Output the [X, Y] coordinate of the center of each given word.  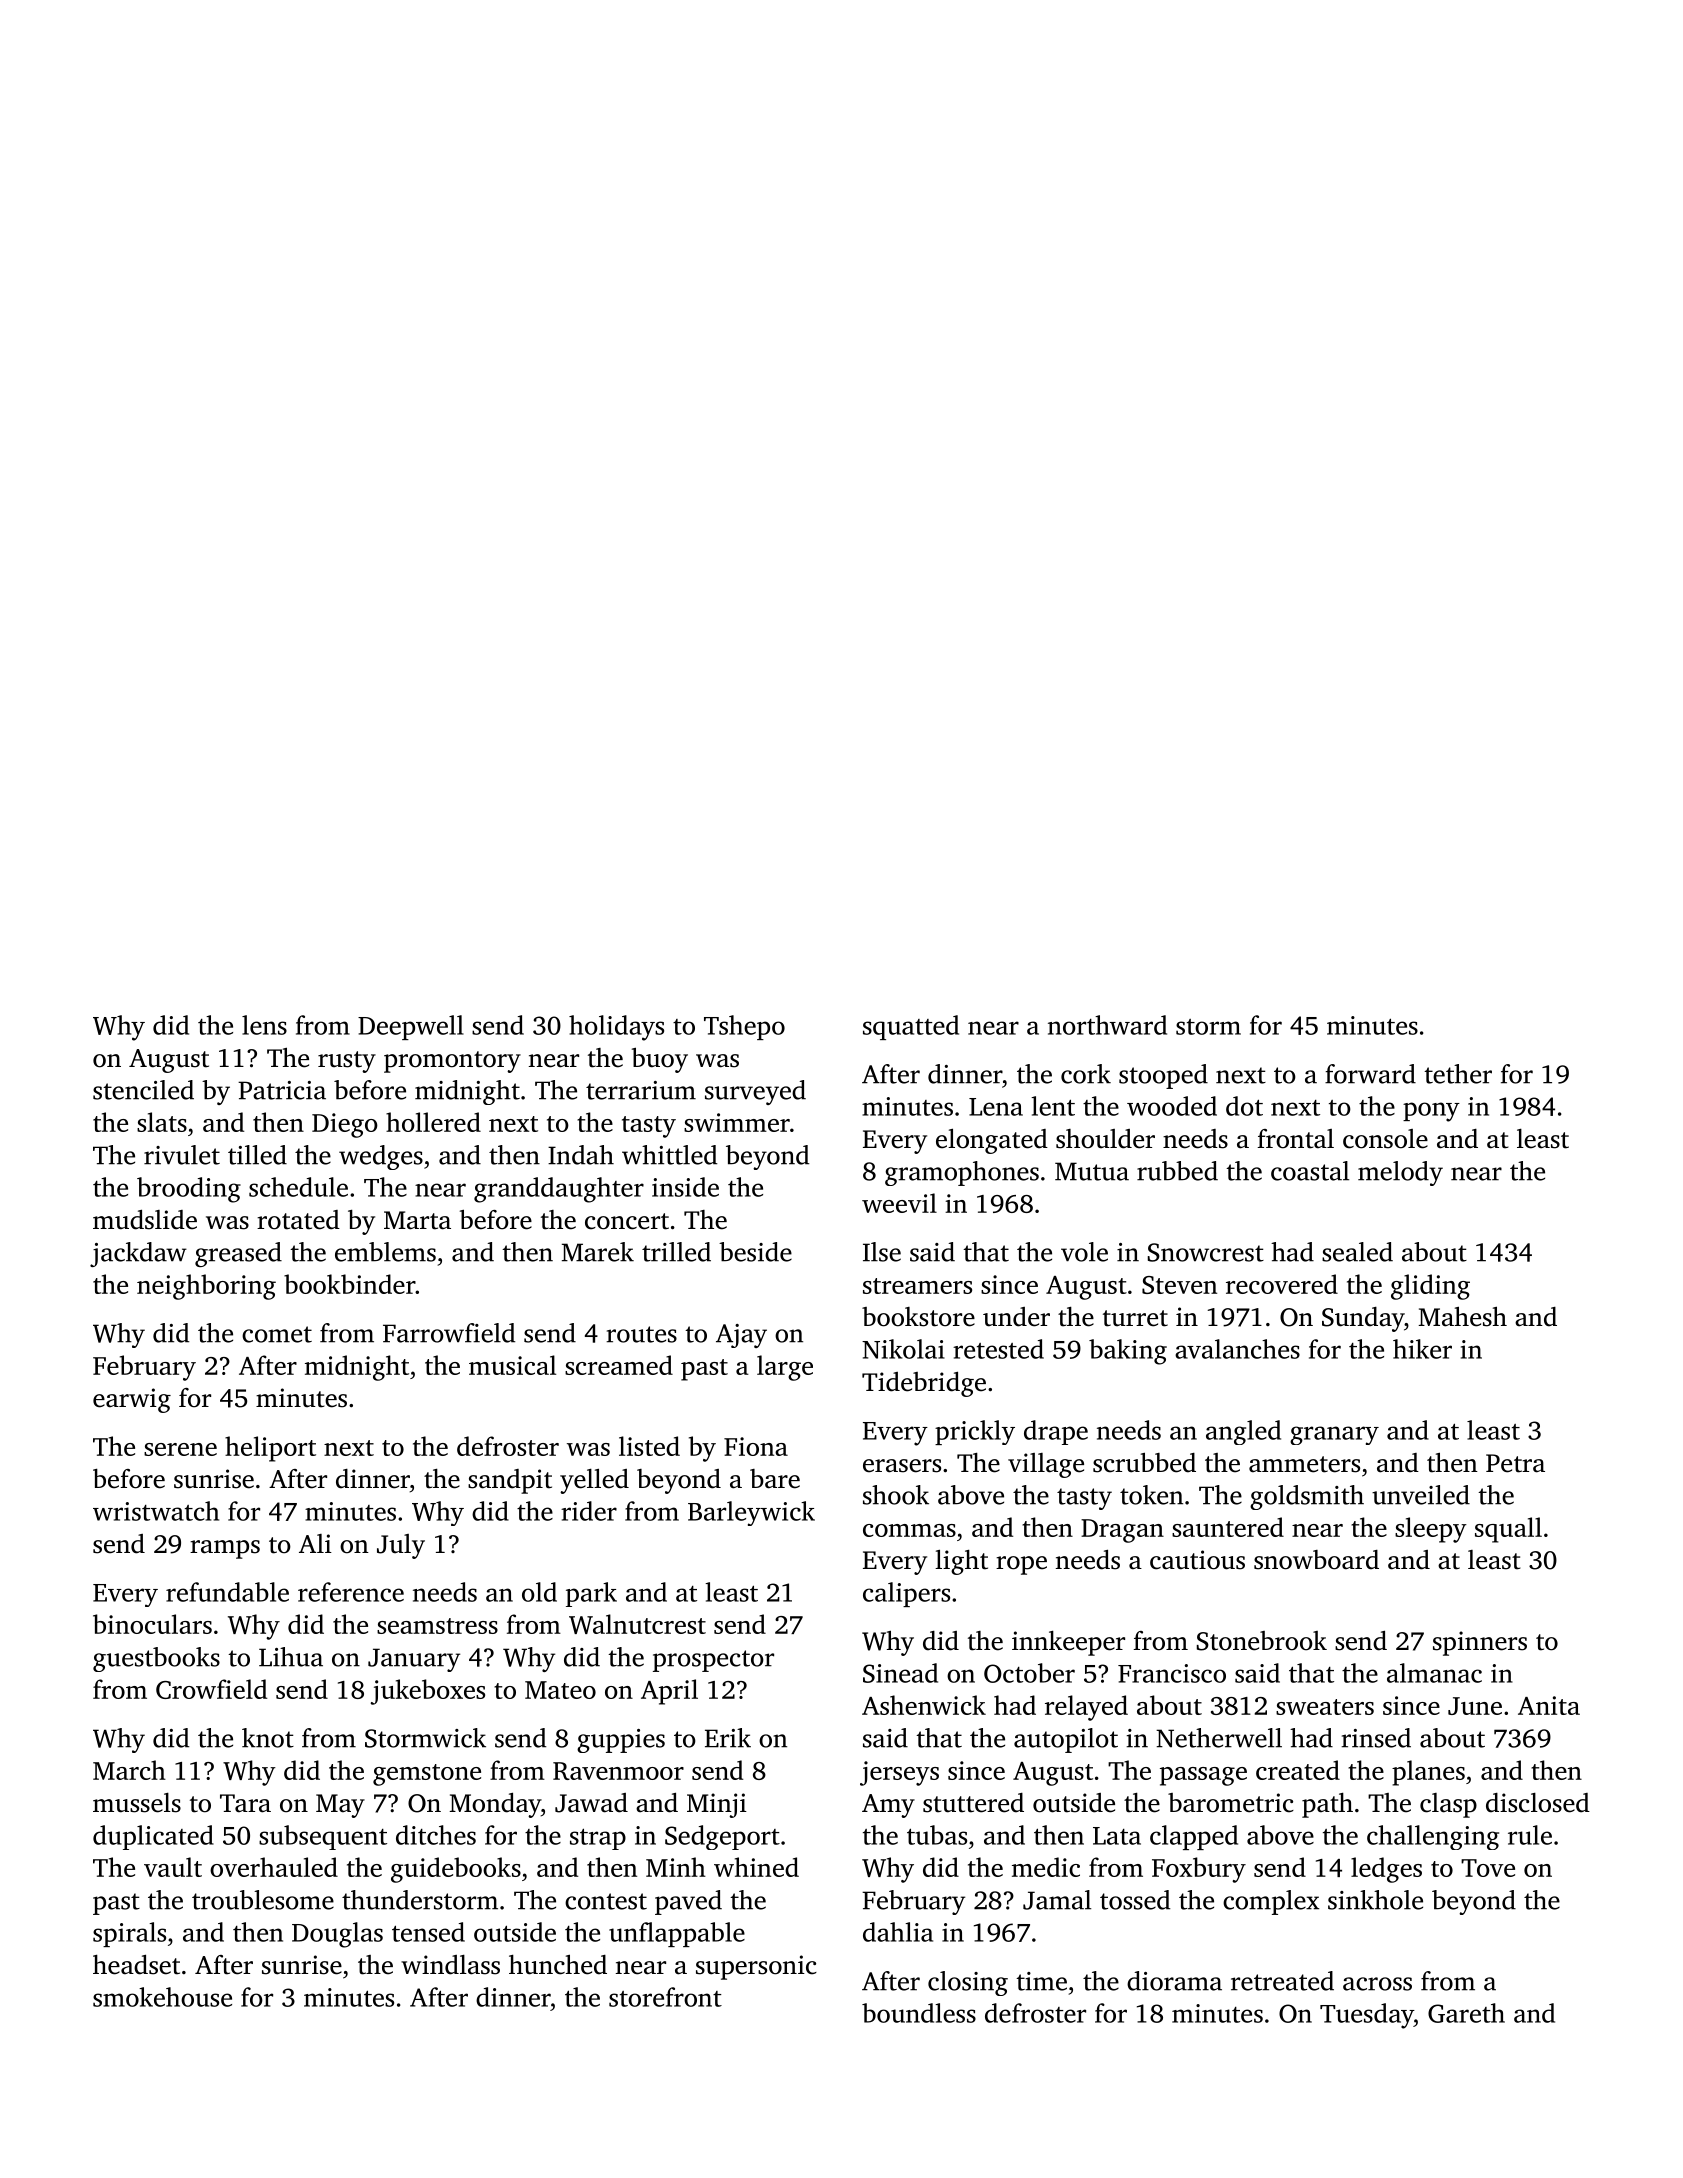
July [401, 1546]
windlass [450, 1965]
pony [1431, 1112]
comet [277, 1334]
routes [641, 1334]
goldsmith [1307, 1497]
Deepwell [411, 1027]
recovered [1282, 1284]
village [1046, 1465]
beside [755, 1252]
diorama [1174, 1981]
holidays [616, 1028]
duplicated [153, 1837]
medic [1046, 1867]
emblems [385, 1252]
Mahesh [1462, 1316]
